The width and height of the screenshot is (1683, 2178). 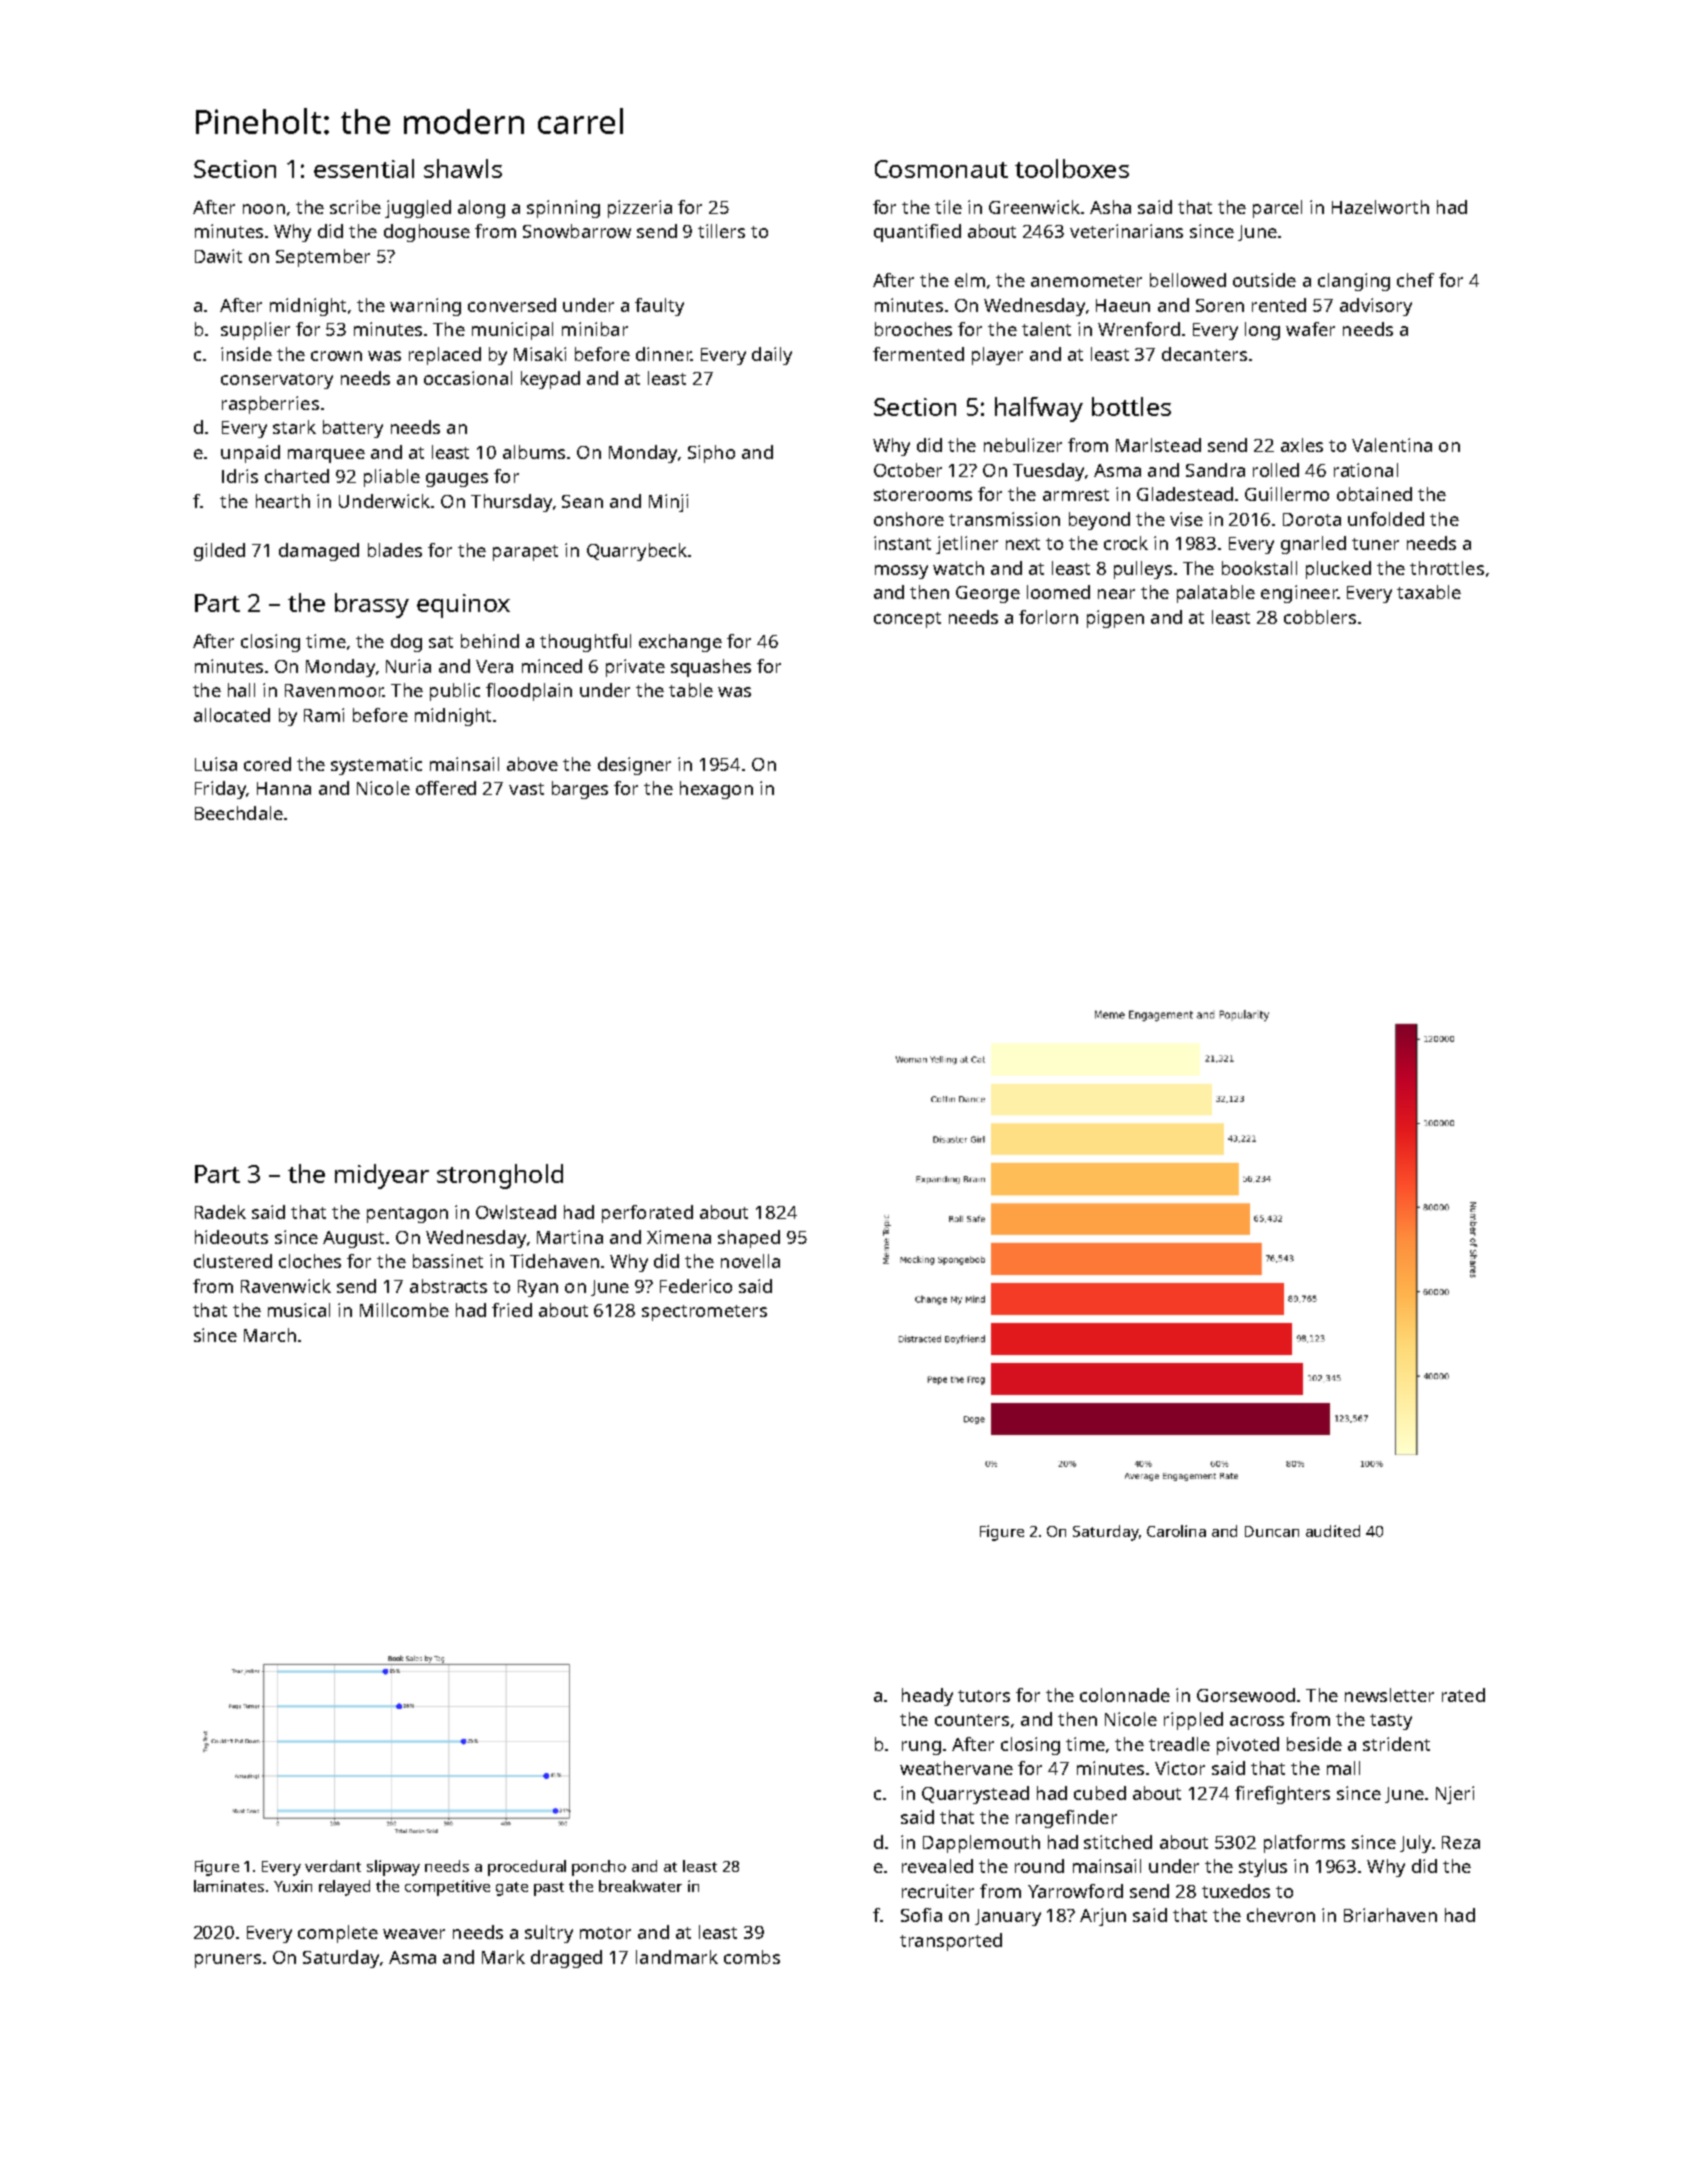 I want to click on hexagon, so click(x=716, y=790).
